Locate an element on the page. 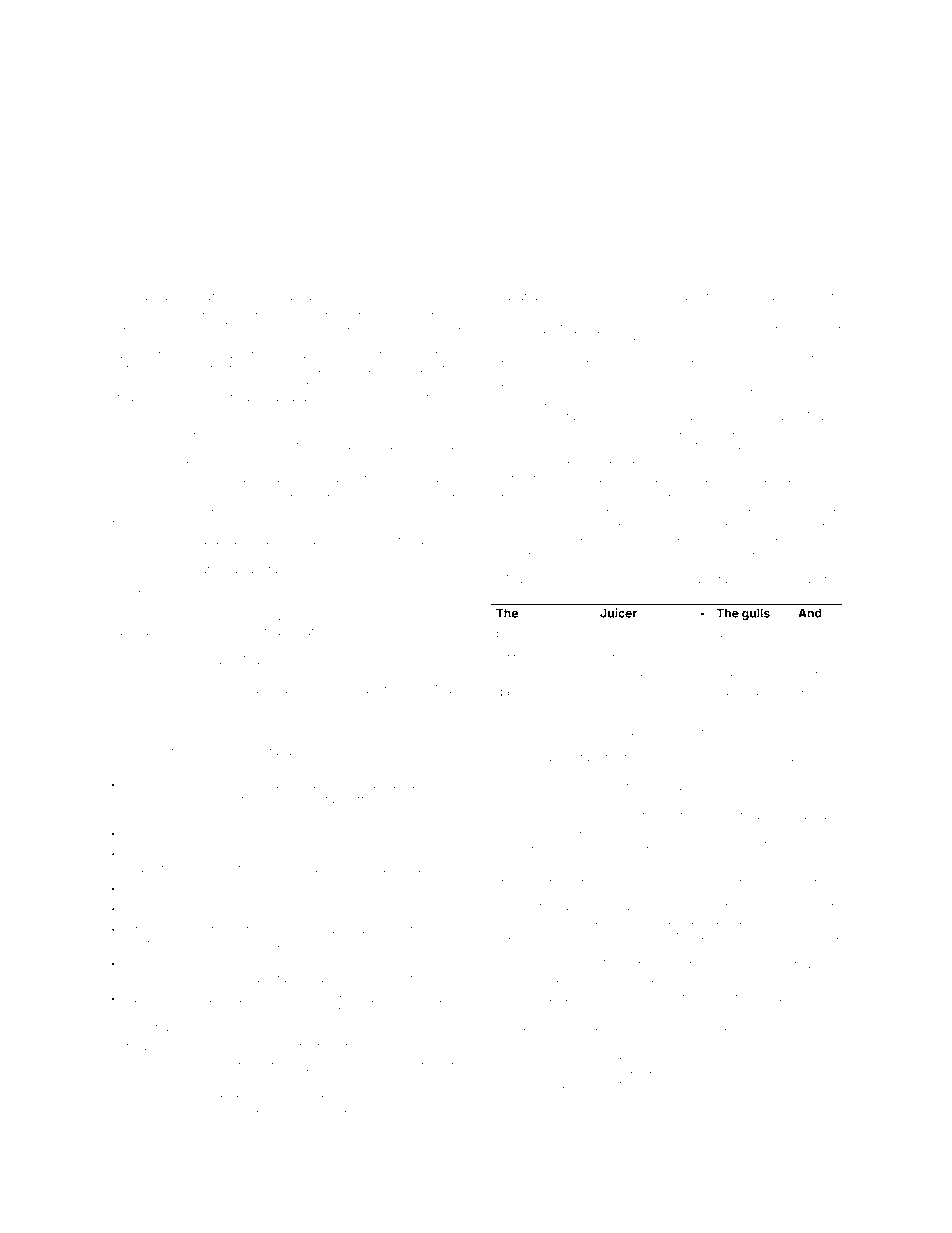  newborn is located at coordinates (619, 672).
